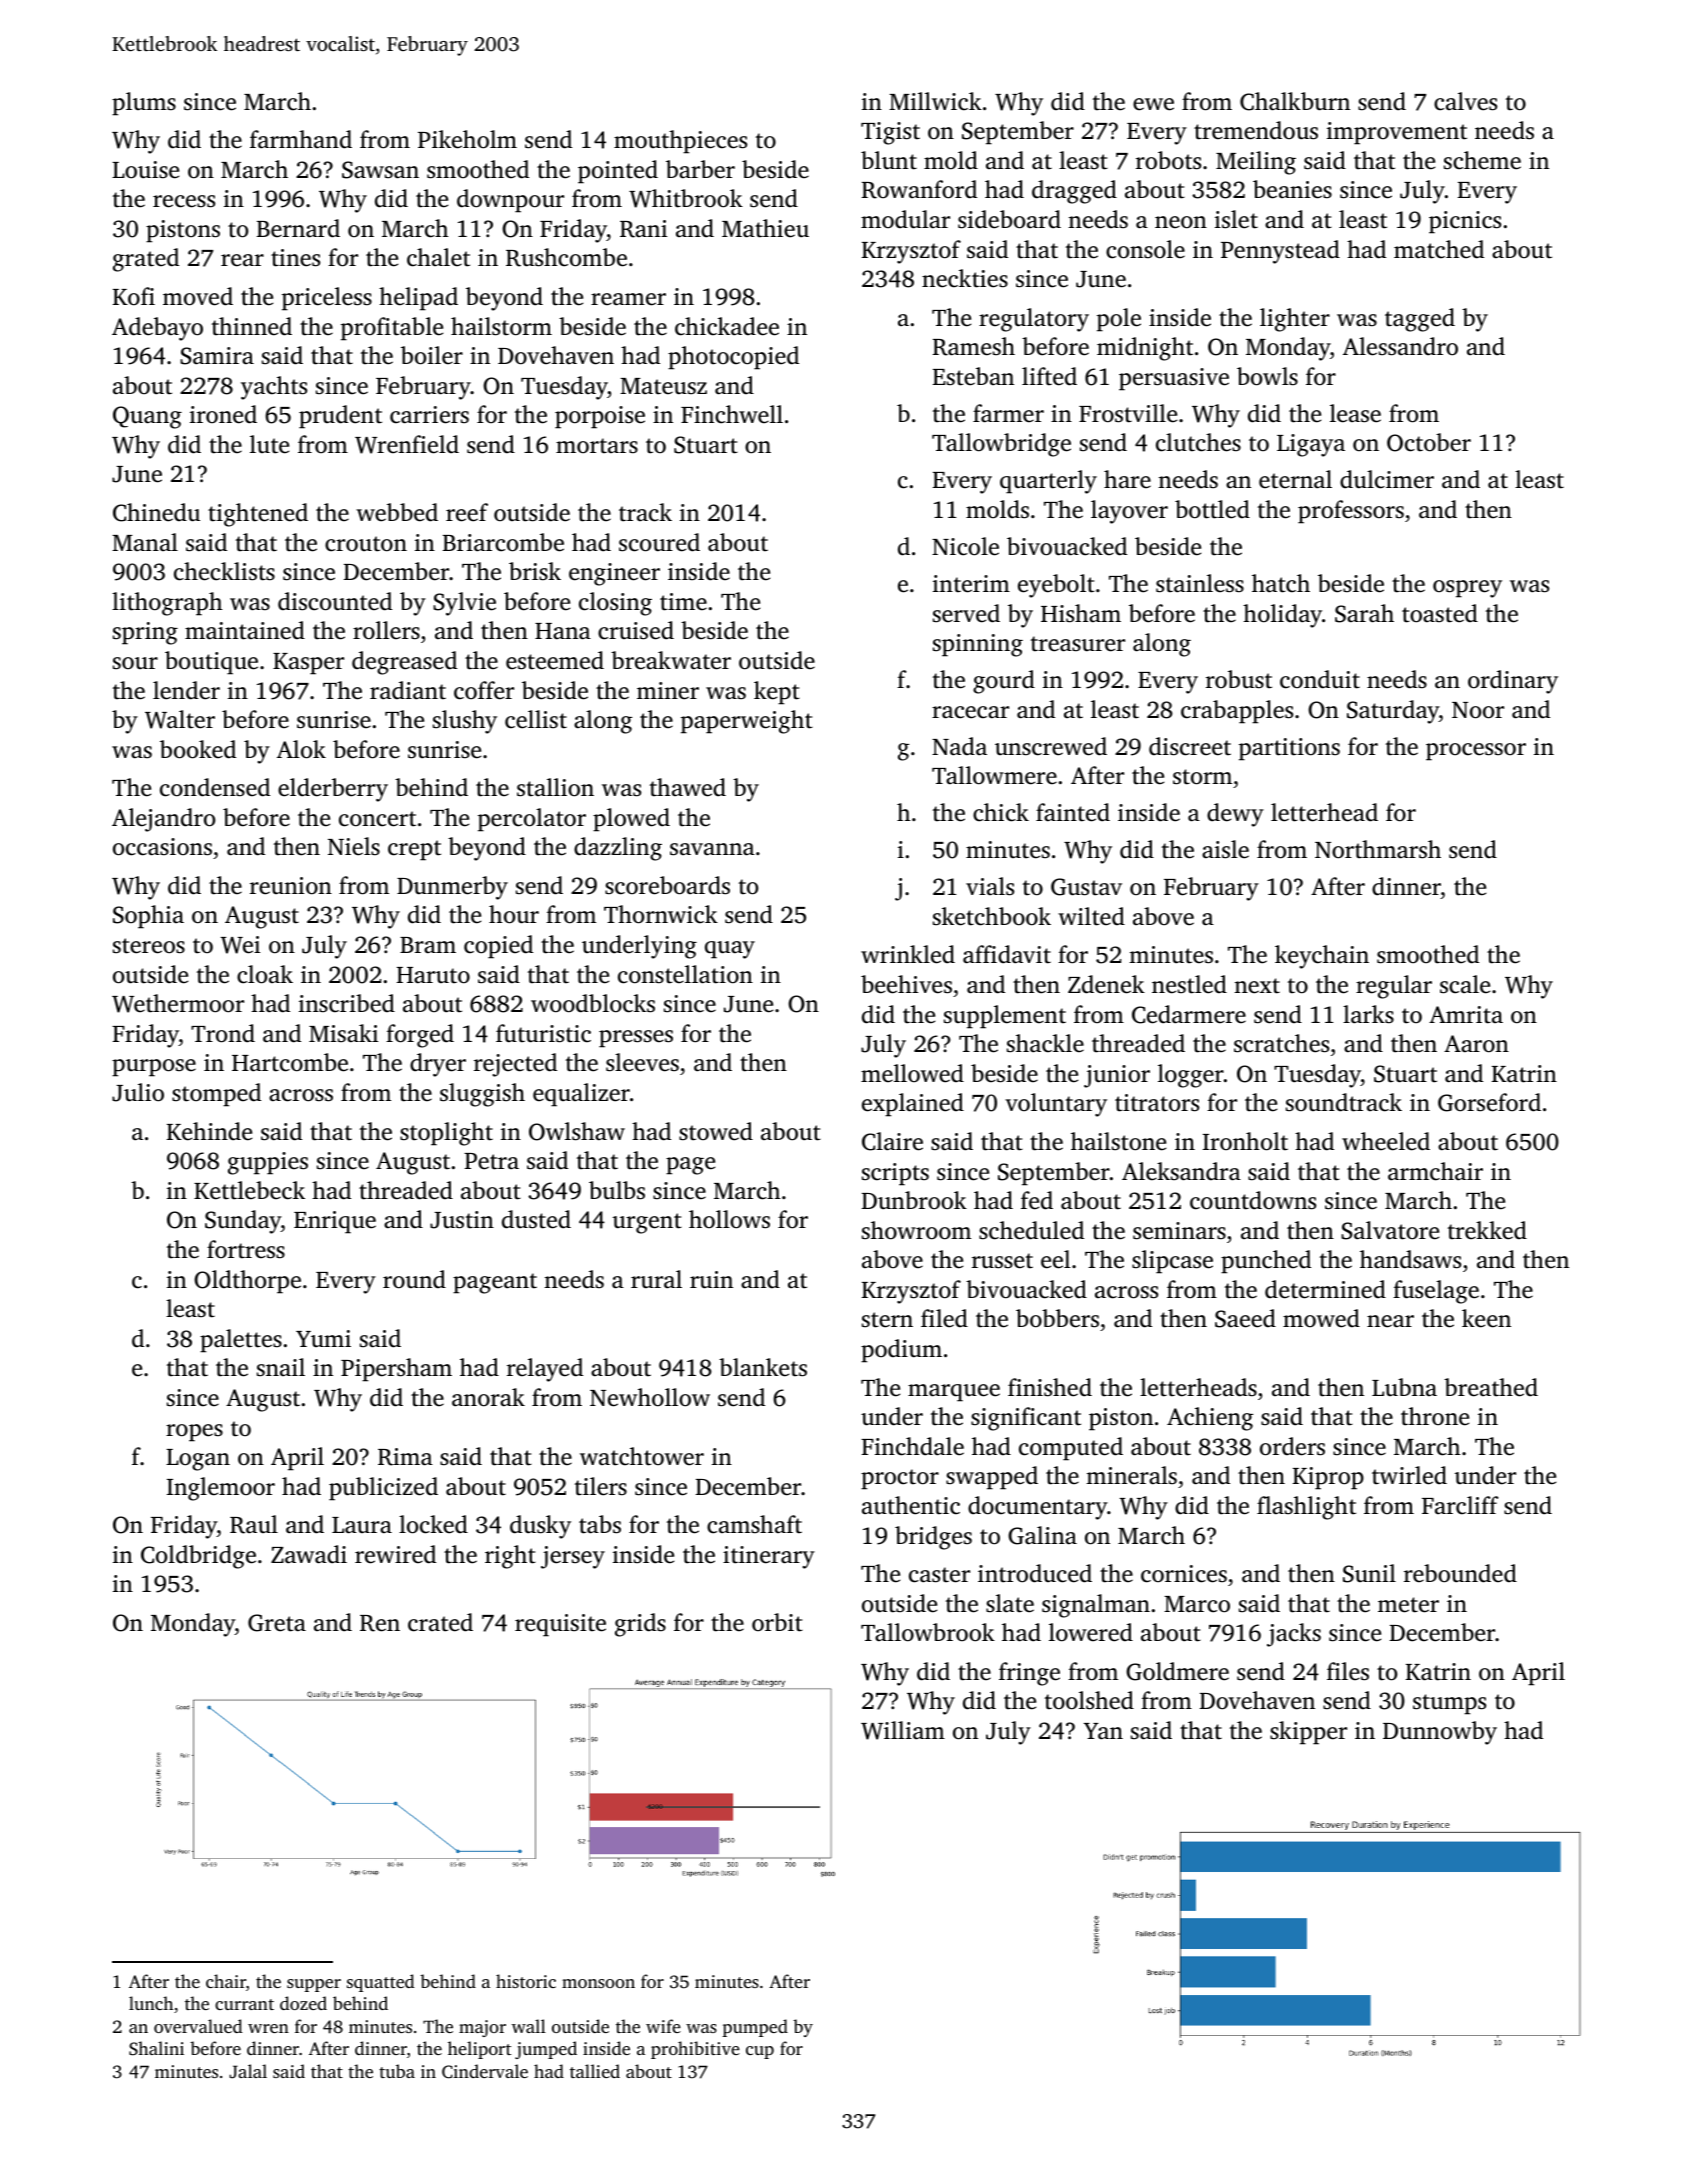 This page has height=2178, width=1683. I want to click on squatted, so click(381, 1983).
